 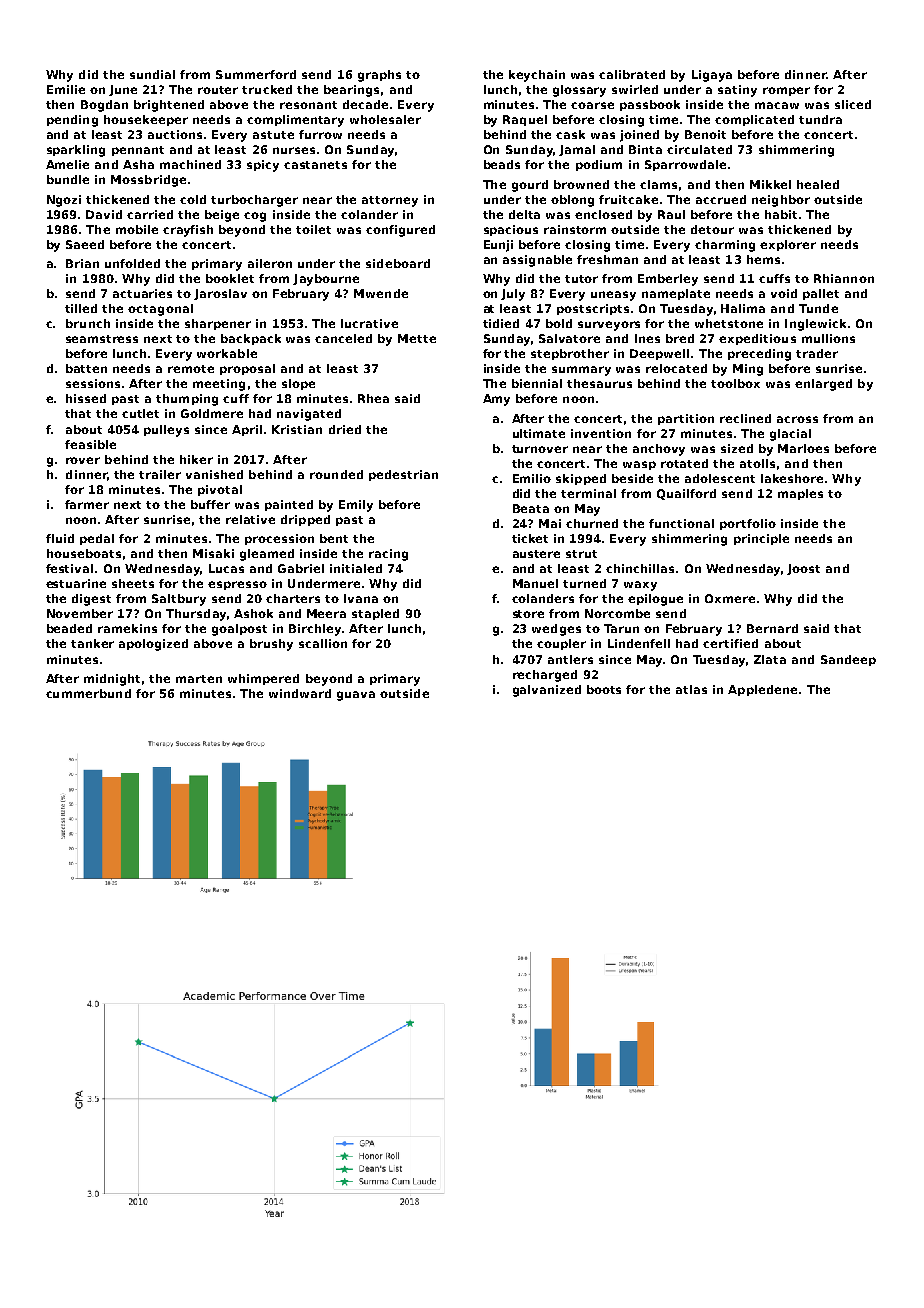 What do you see at coordinates (356, 696) in the page?
I see `guava` at bounding box center [356, 696].
